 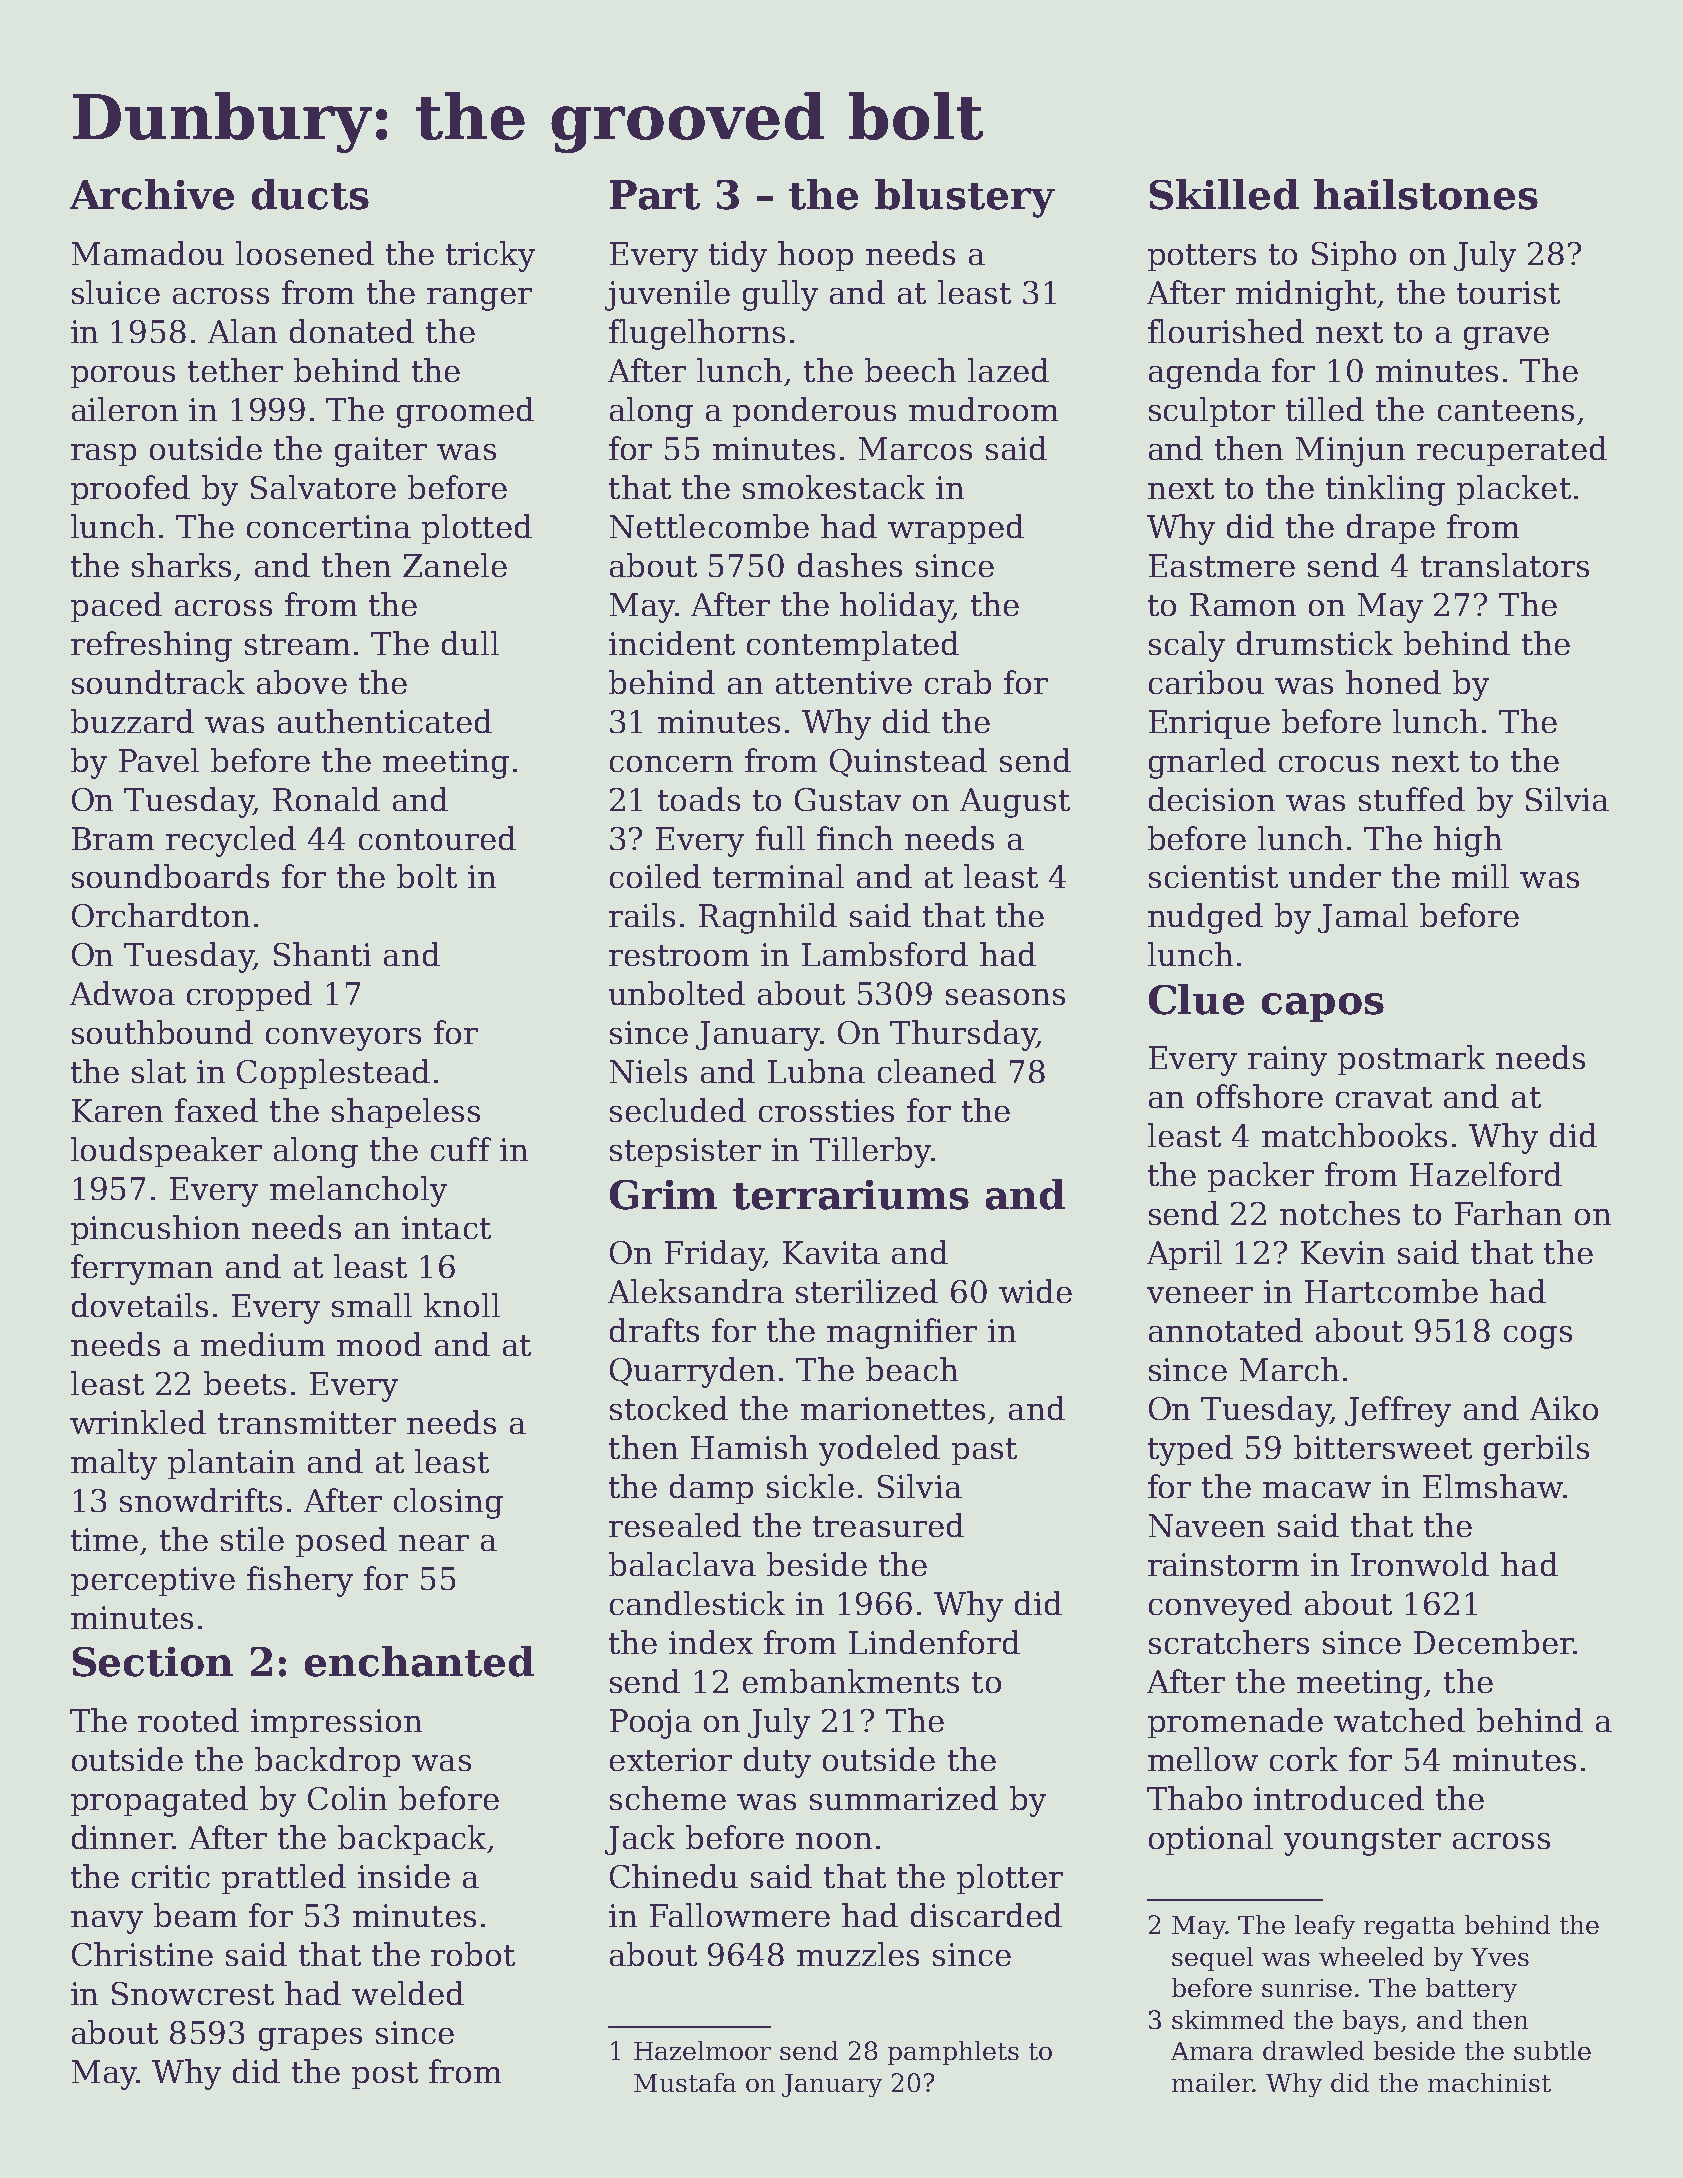 What do you see at coordinates (142, 1269) in the page?
I see `ferryman` at bounding box center [142, 1269].
